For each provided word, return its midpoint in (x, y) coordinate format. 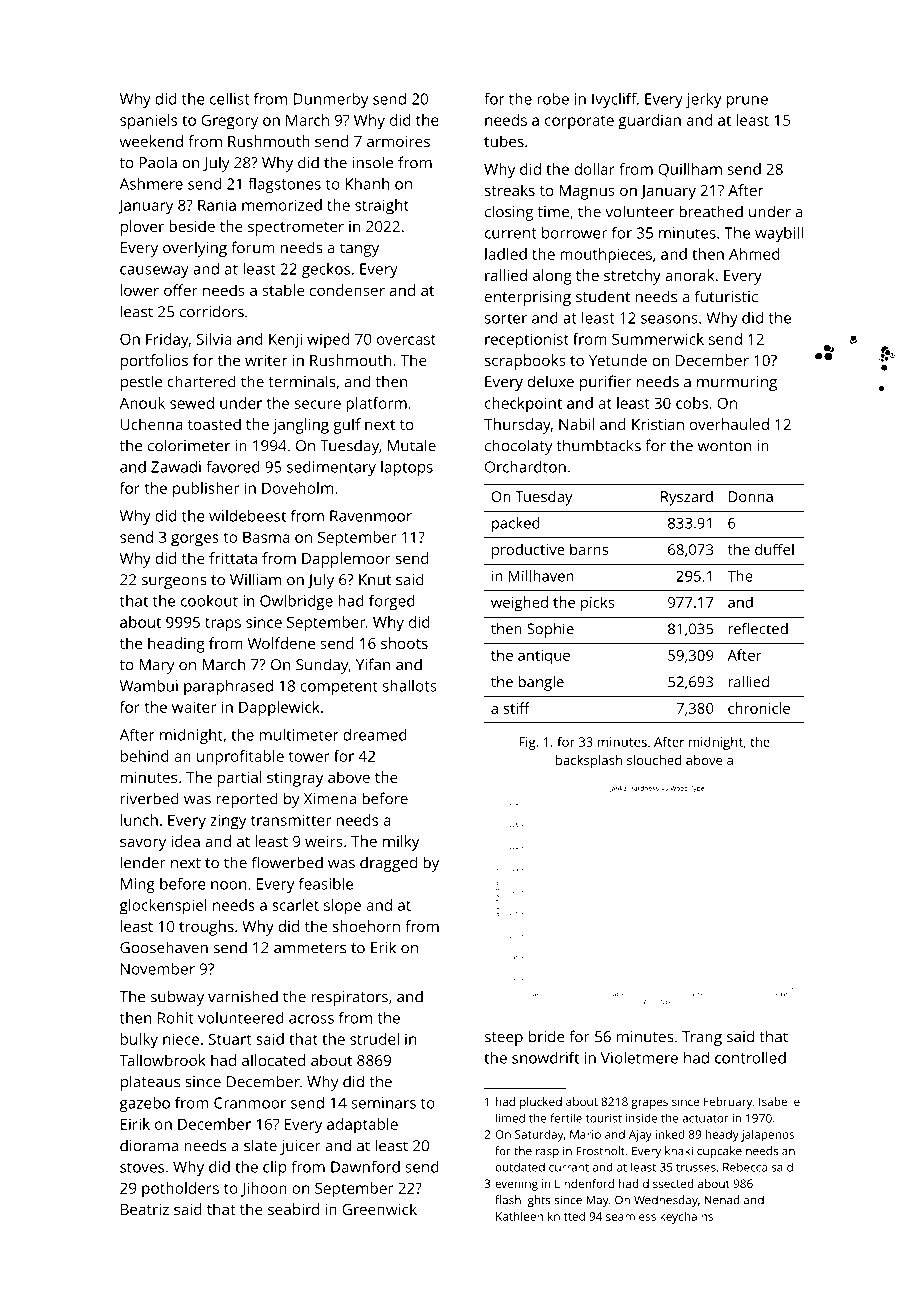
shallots (410, 686)
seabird (293, 1209)
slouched (654, 760)
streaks (510, 190)
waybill (779, 234)
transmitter (291, 820)
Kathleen (519, 1216)
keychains (686, 1218)
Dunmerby (330, 100)
